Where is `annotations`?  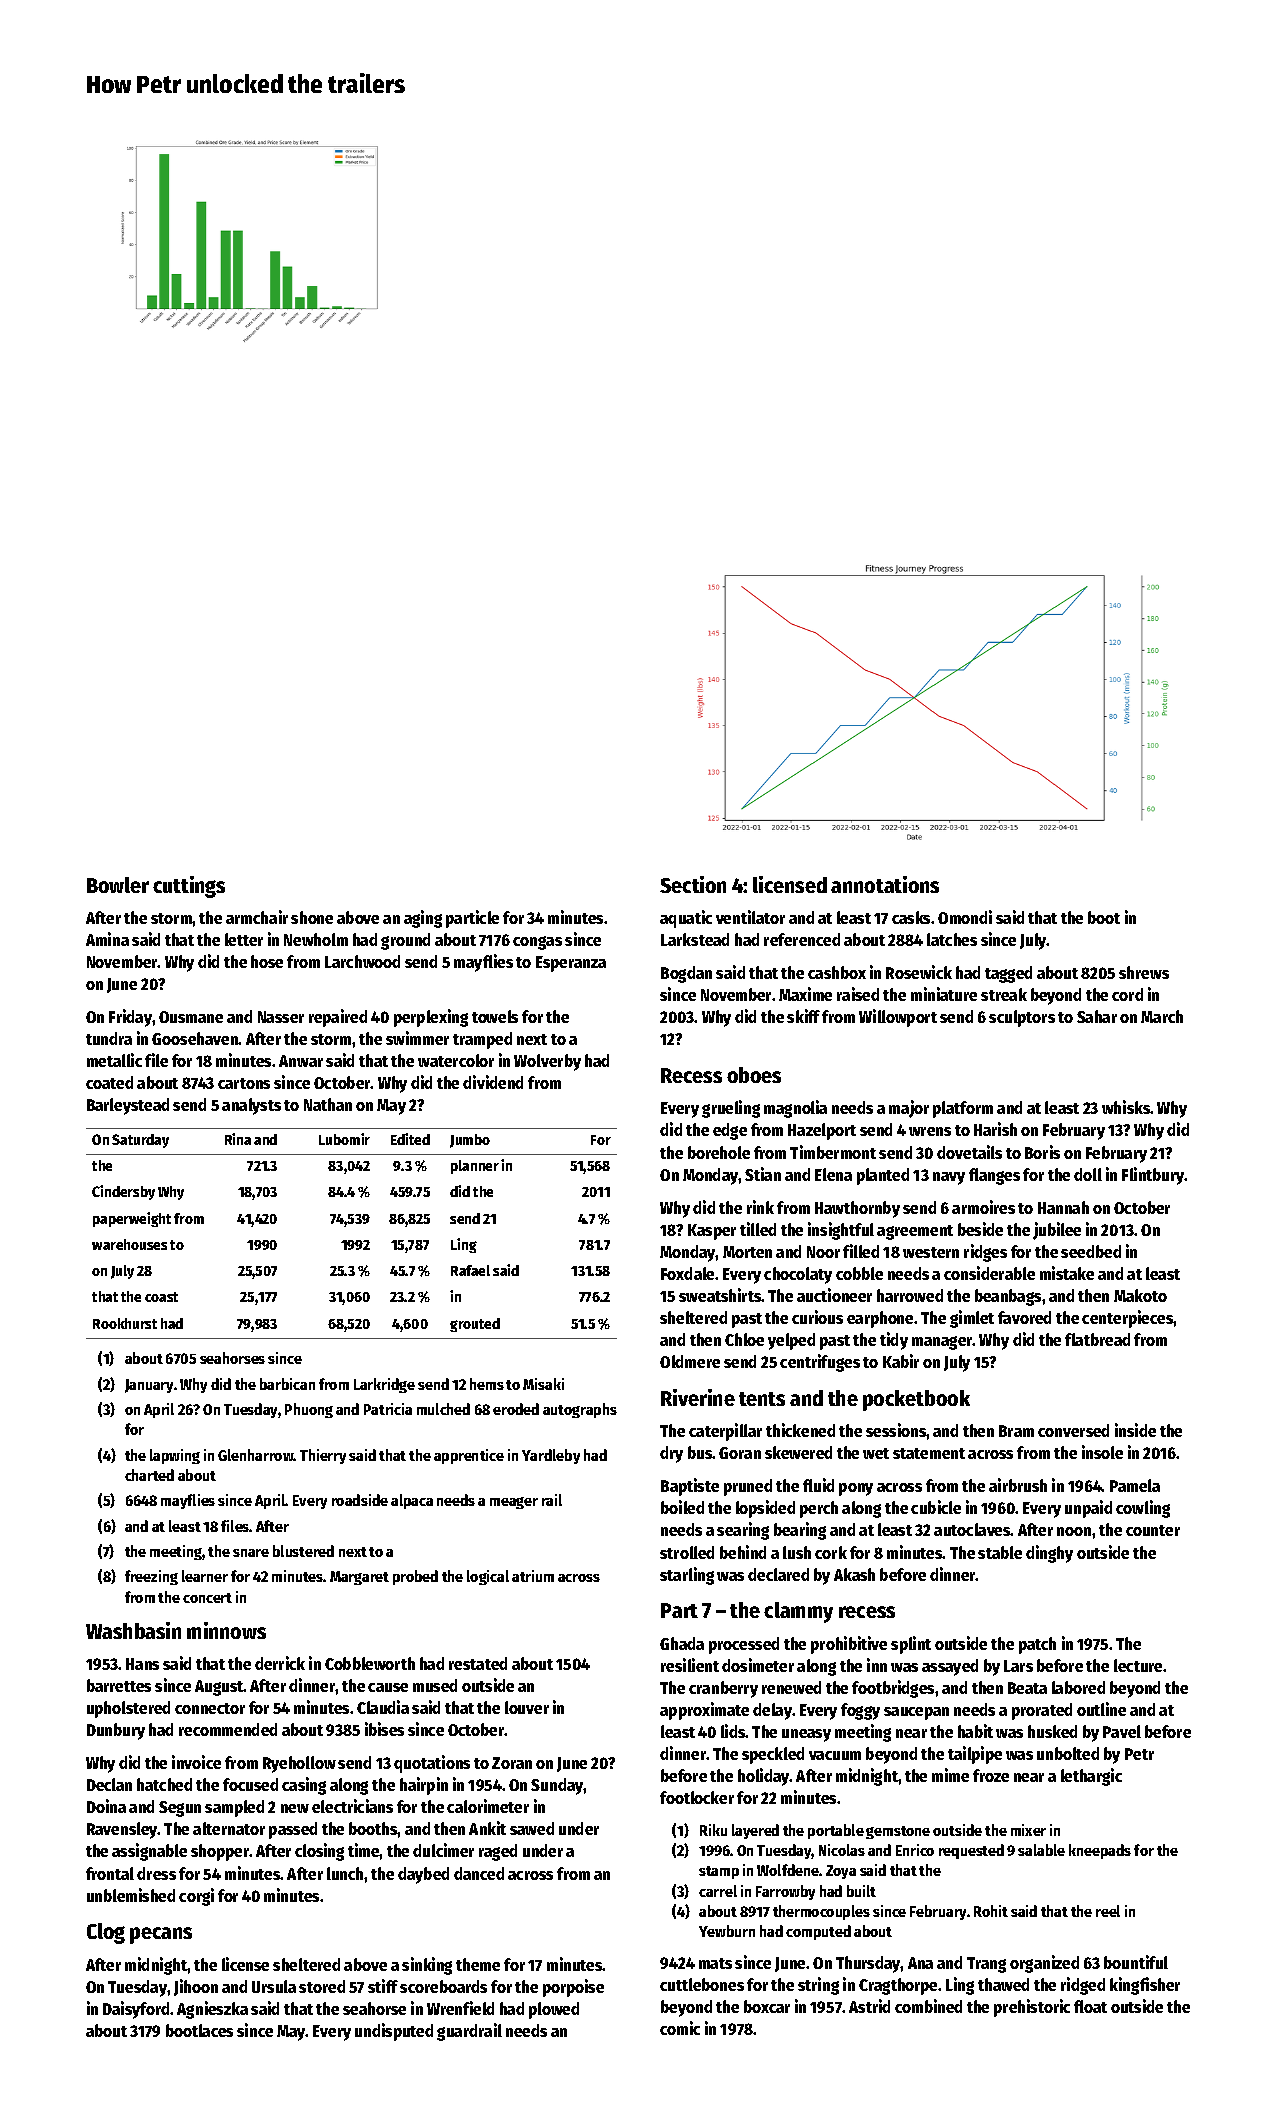
annotations is located at coordinates (885, 884).
